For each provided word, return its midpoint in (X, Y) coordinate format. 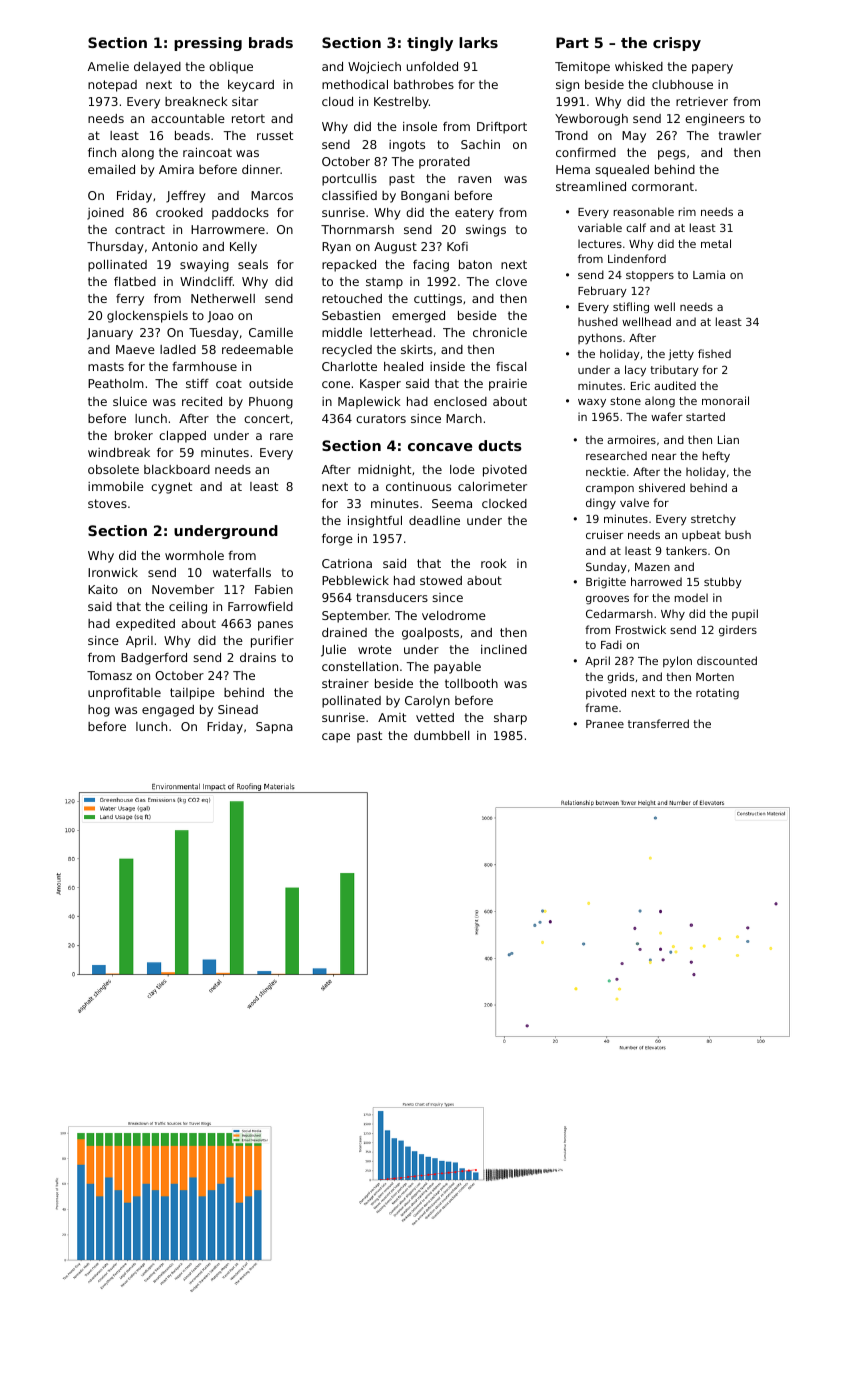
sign (567, 86)
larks (478, 42)
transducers (392, 597)
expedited (145, 625)
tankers (686, 550)
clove (511, 281)
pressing (208, 44)
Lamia (709, 274)
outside (271, 383)
